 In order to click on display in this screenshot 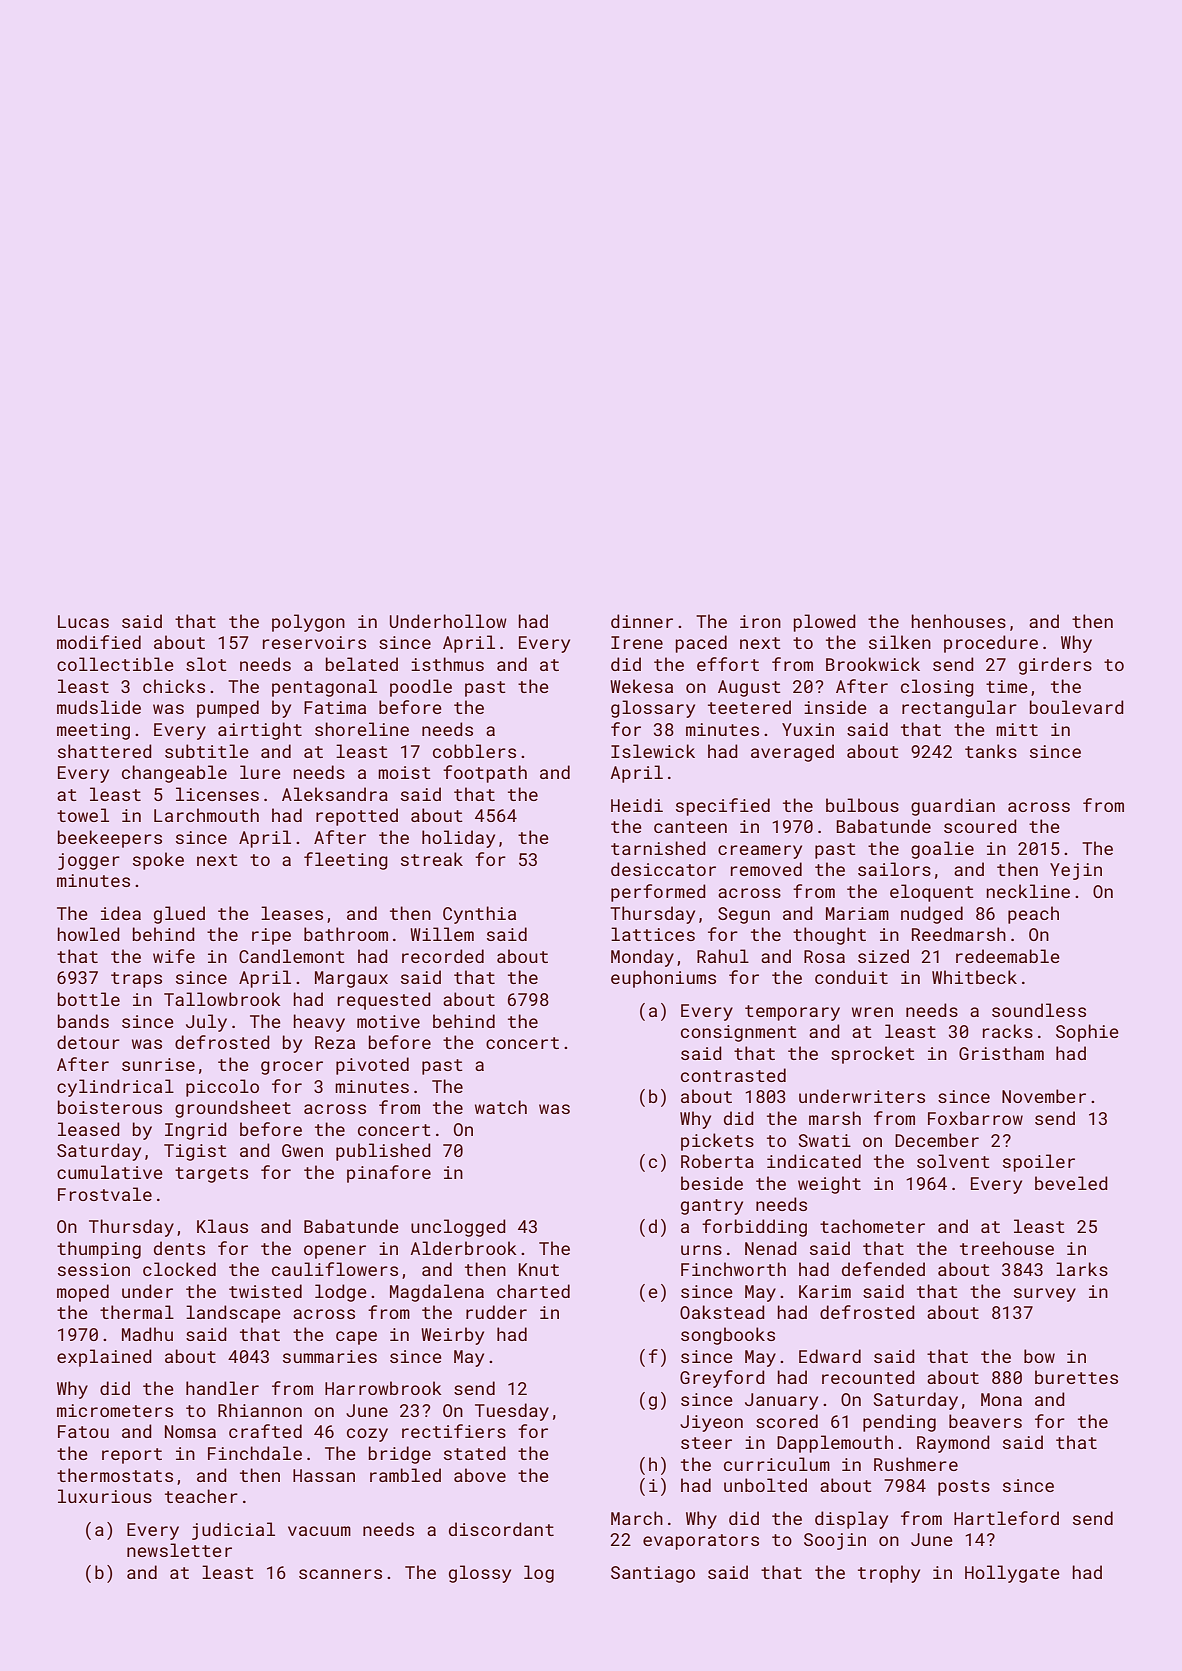, I will do `click(851, 1520)`.
